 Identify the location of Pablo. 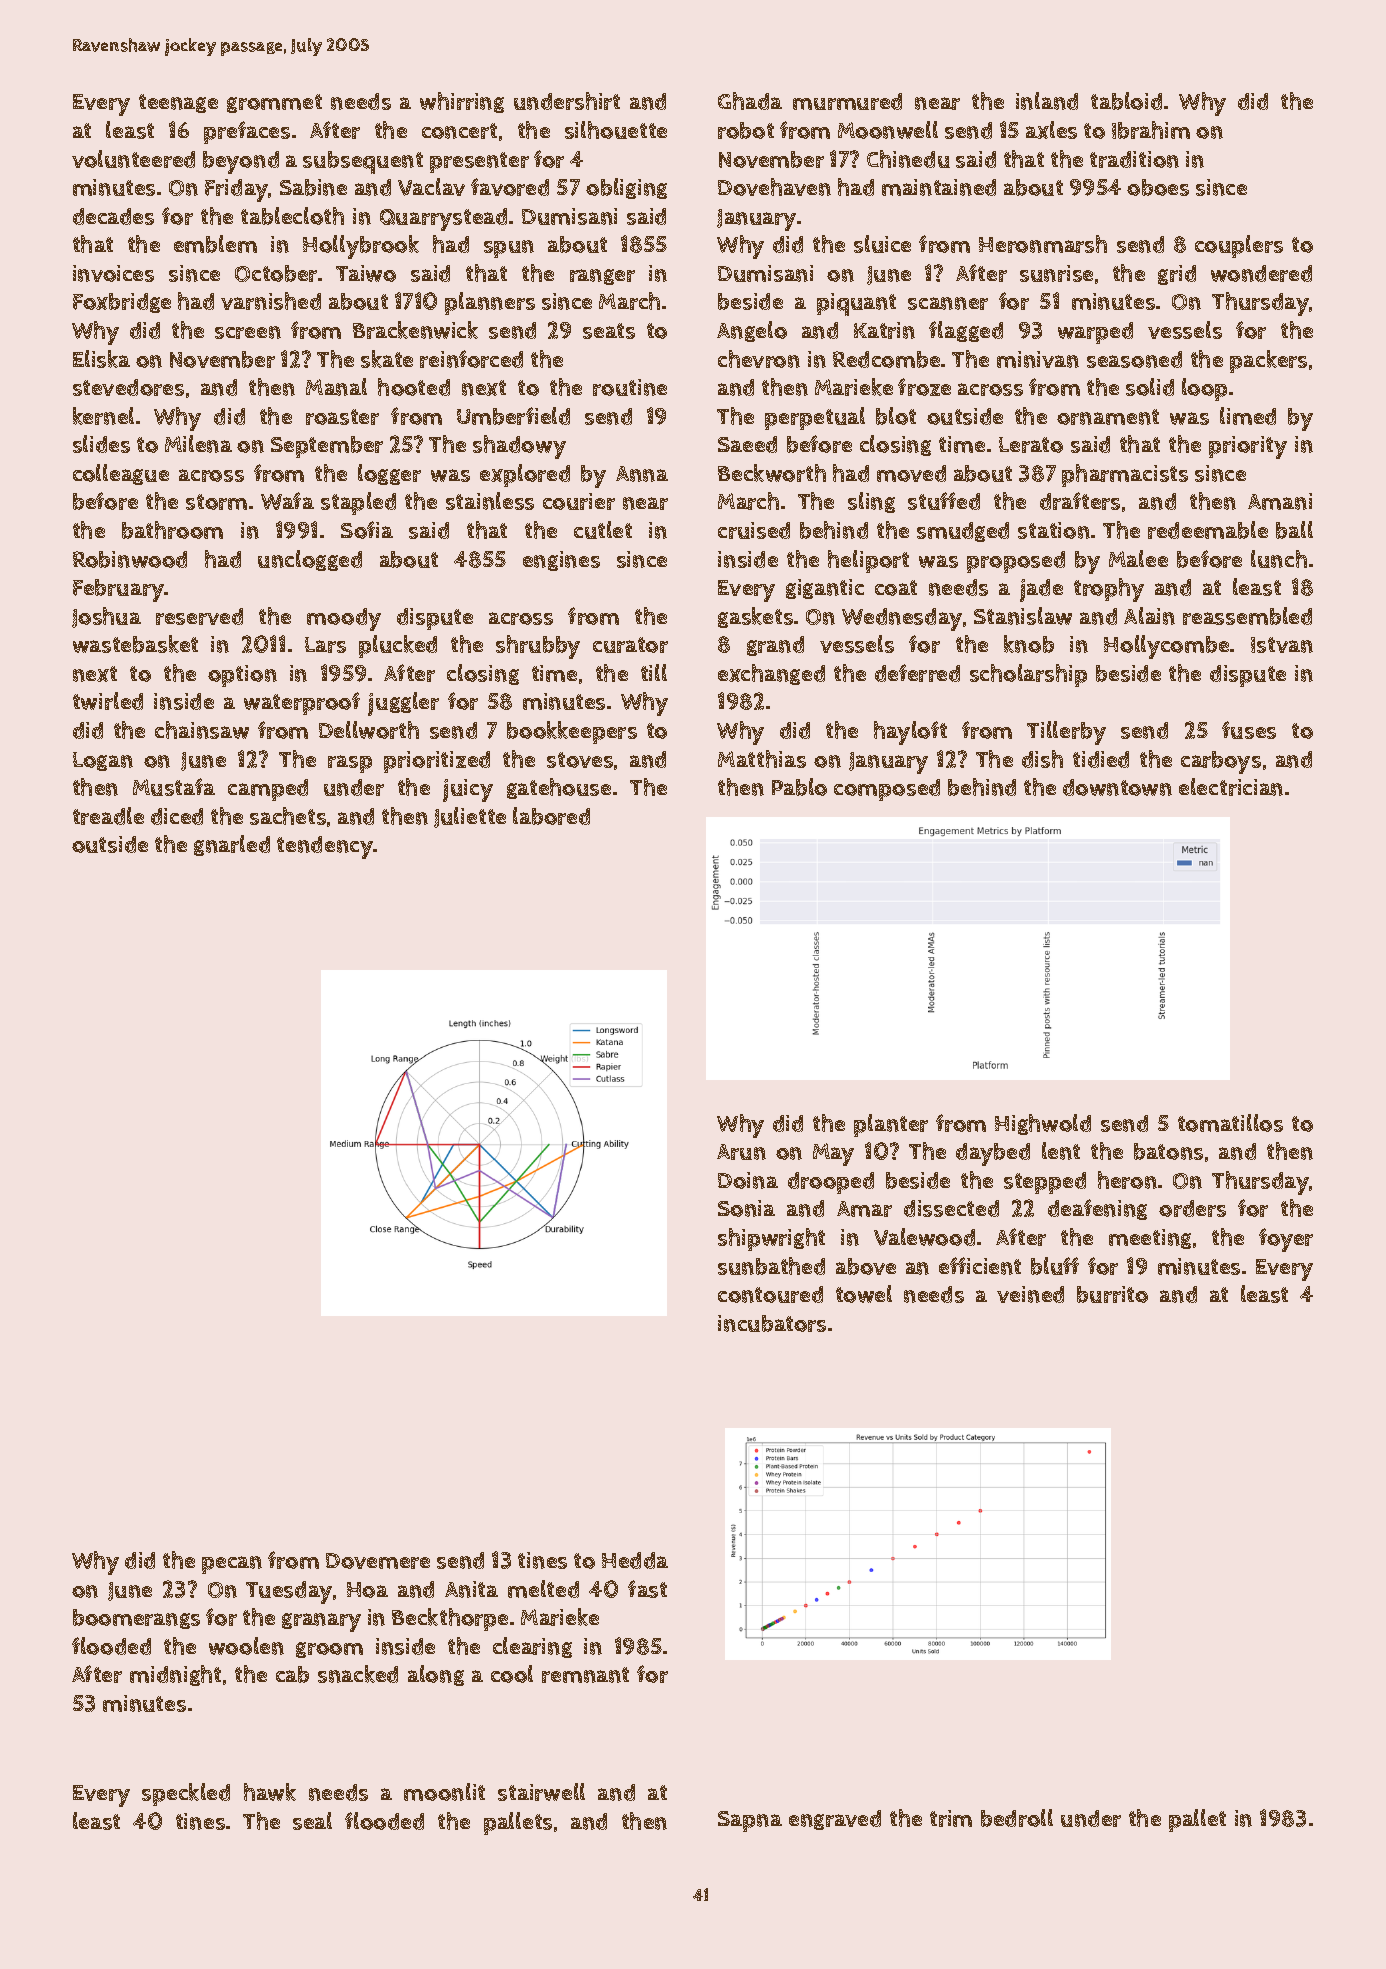
(799, 787).
